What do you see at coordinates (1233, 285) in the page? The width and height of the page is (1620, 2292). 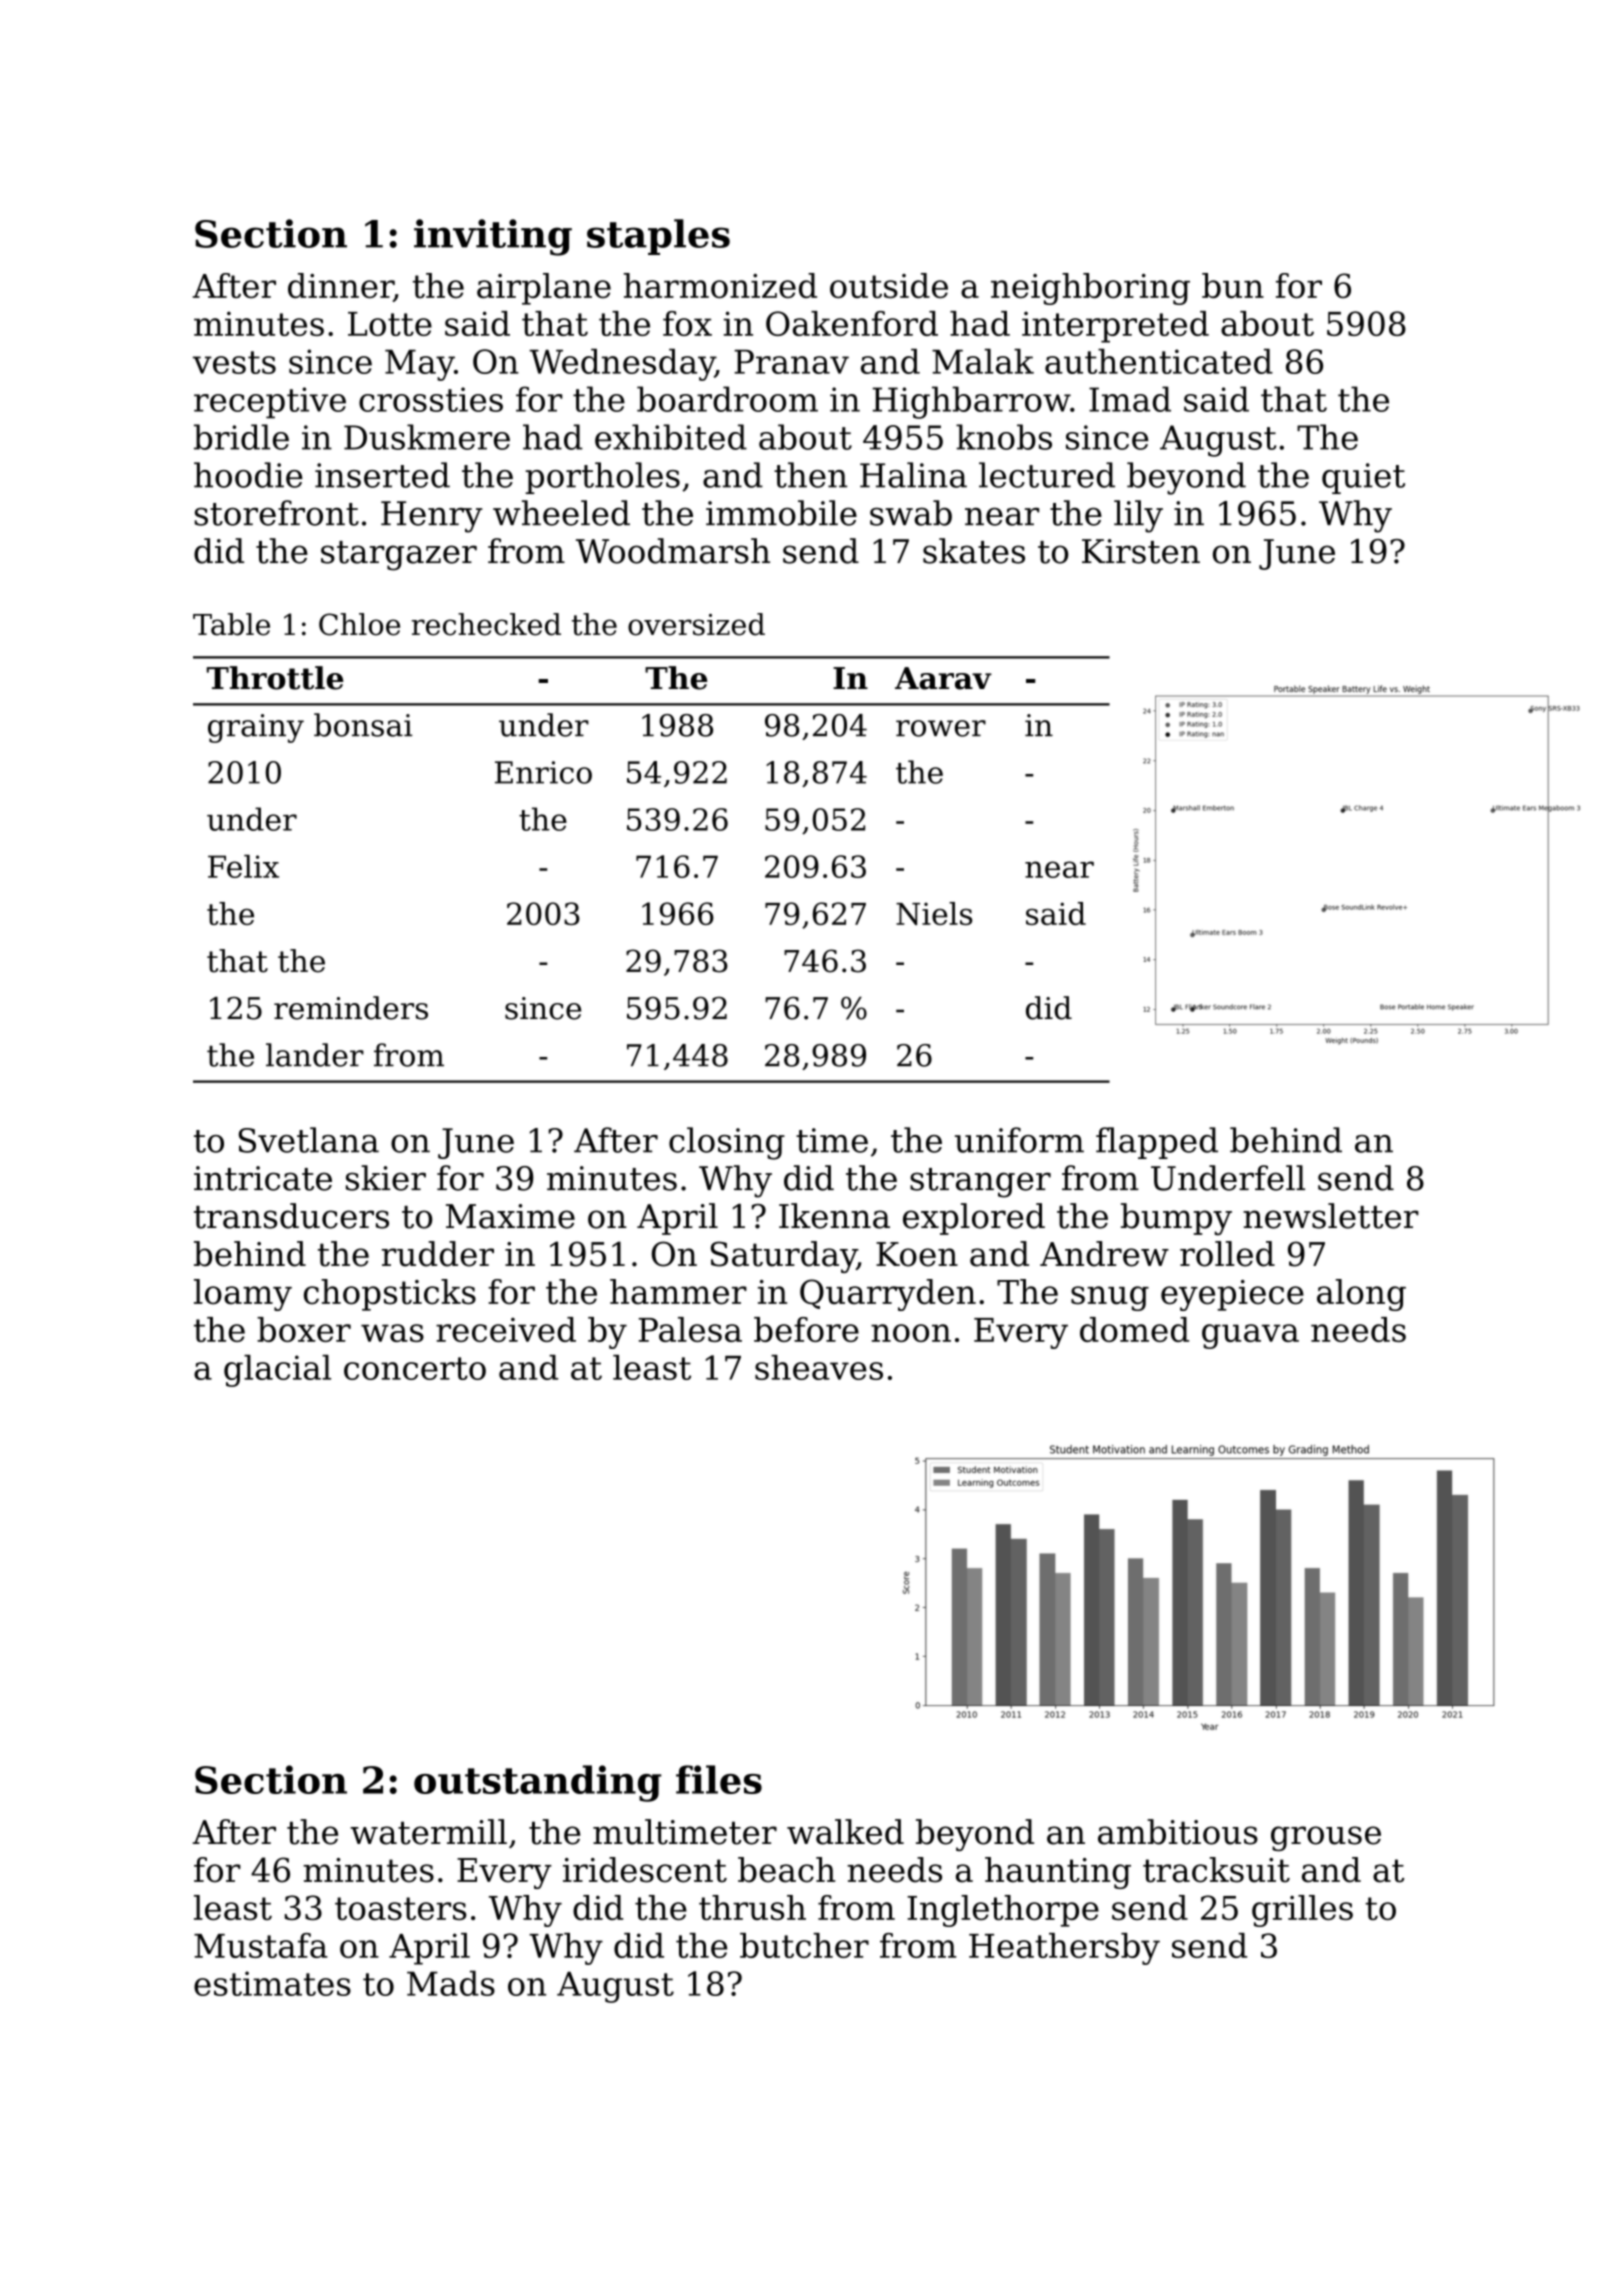 I see `bun` at bounding box center [1233, 285].
